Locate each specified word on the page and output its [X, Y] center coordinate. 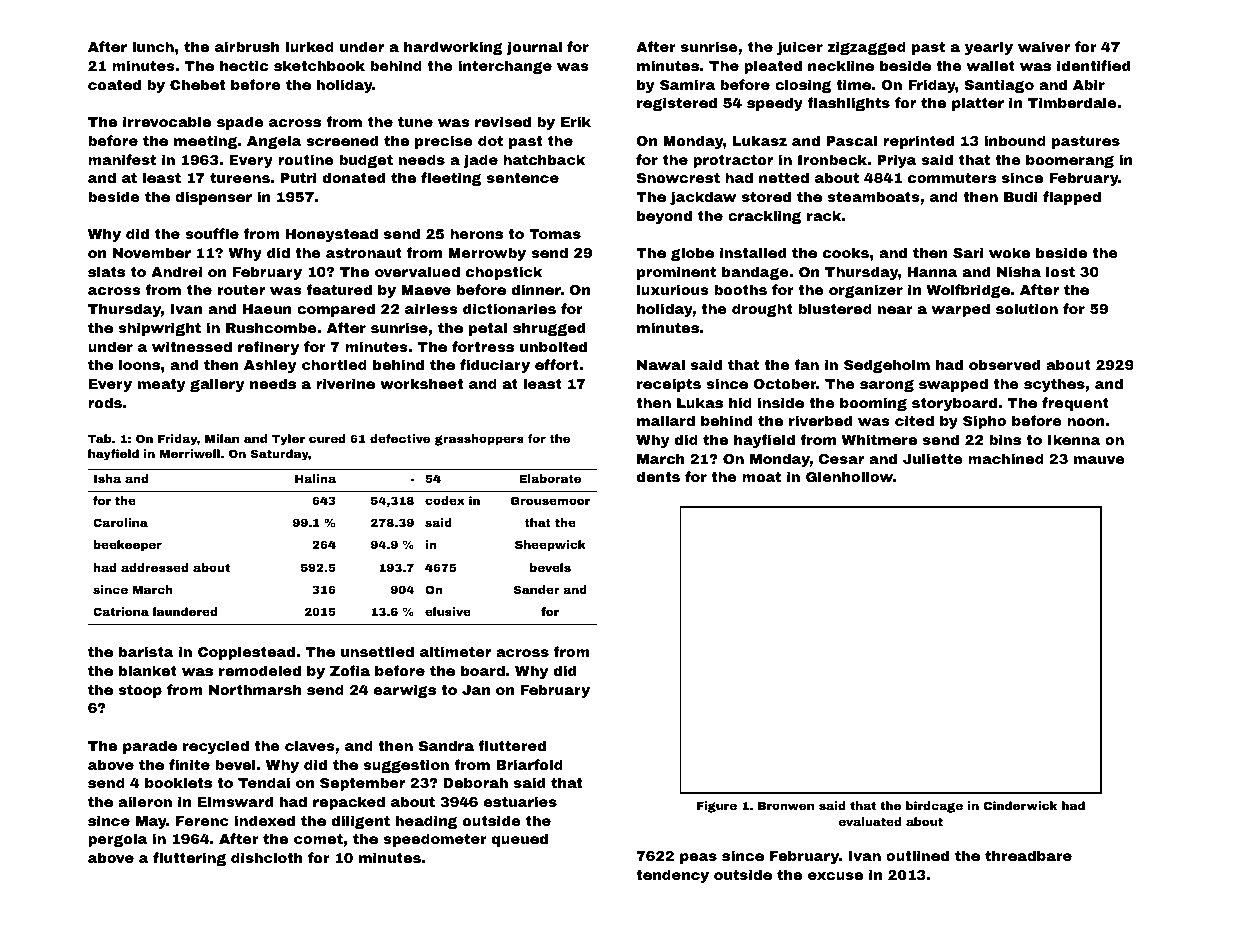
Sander [537, 589]
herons [476, 233]
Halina [315, 478]
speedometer [435, 840]
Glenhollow [849, 476]
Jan [476, 690]
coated [114, 84]
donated [354, 177]
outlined [917, 855]
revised [503, 121]
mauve [1099, 460]
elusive [448, 611]
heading [426, 822]
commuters [952, 178]
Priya [896, 161]
